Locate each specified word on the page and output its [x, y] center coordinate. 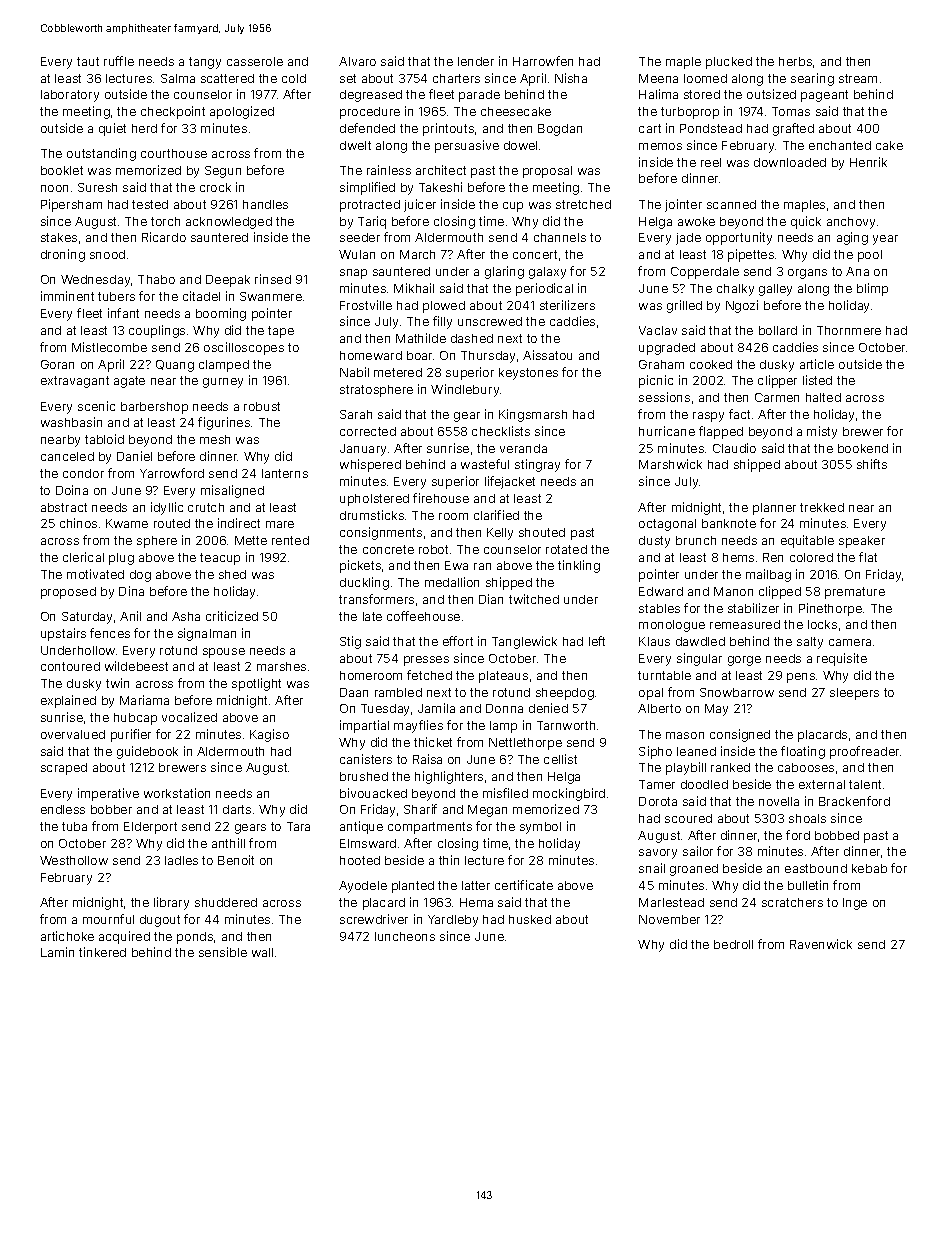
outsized [771, 94]
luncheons [405, 936]
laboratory [70, 96]
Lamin [57, 952]
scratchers [792, 902]
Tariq [372, 222]
